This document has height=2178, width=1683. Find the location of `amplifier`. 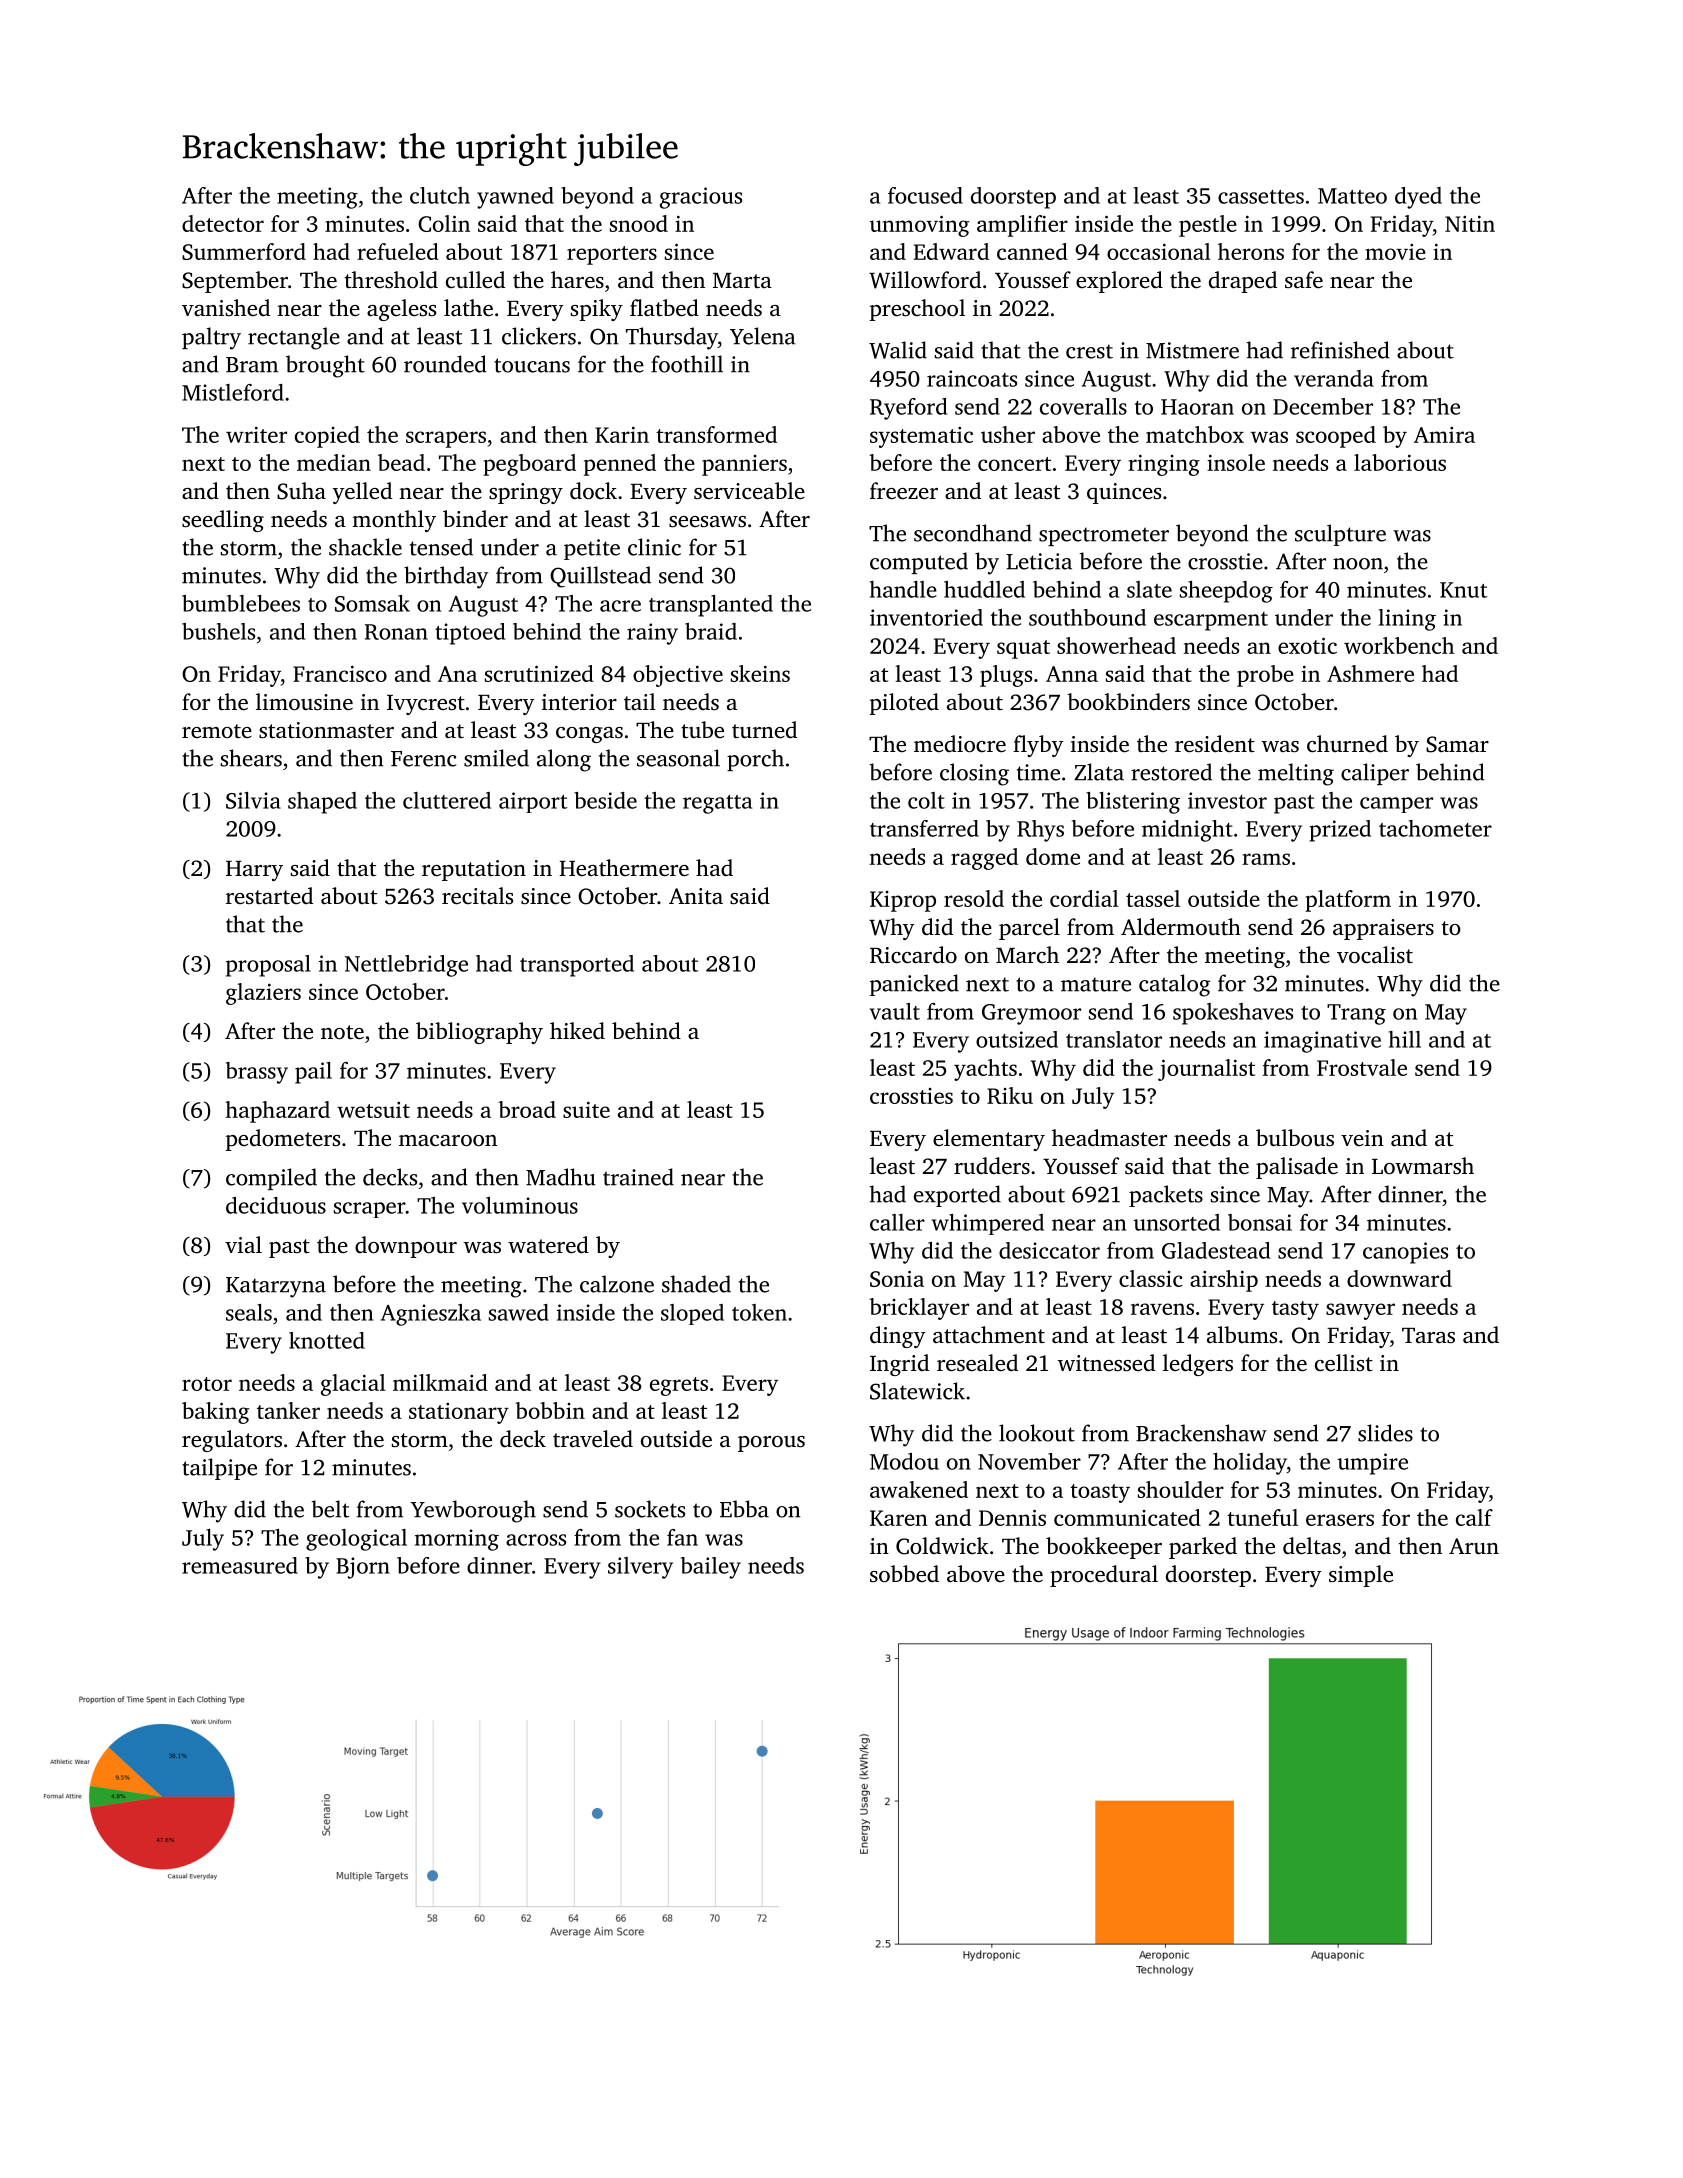

amplifier is located at coordinates (1022, 226).
